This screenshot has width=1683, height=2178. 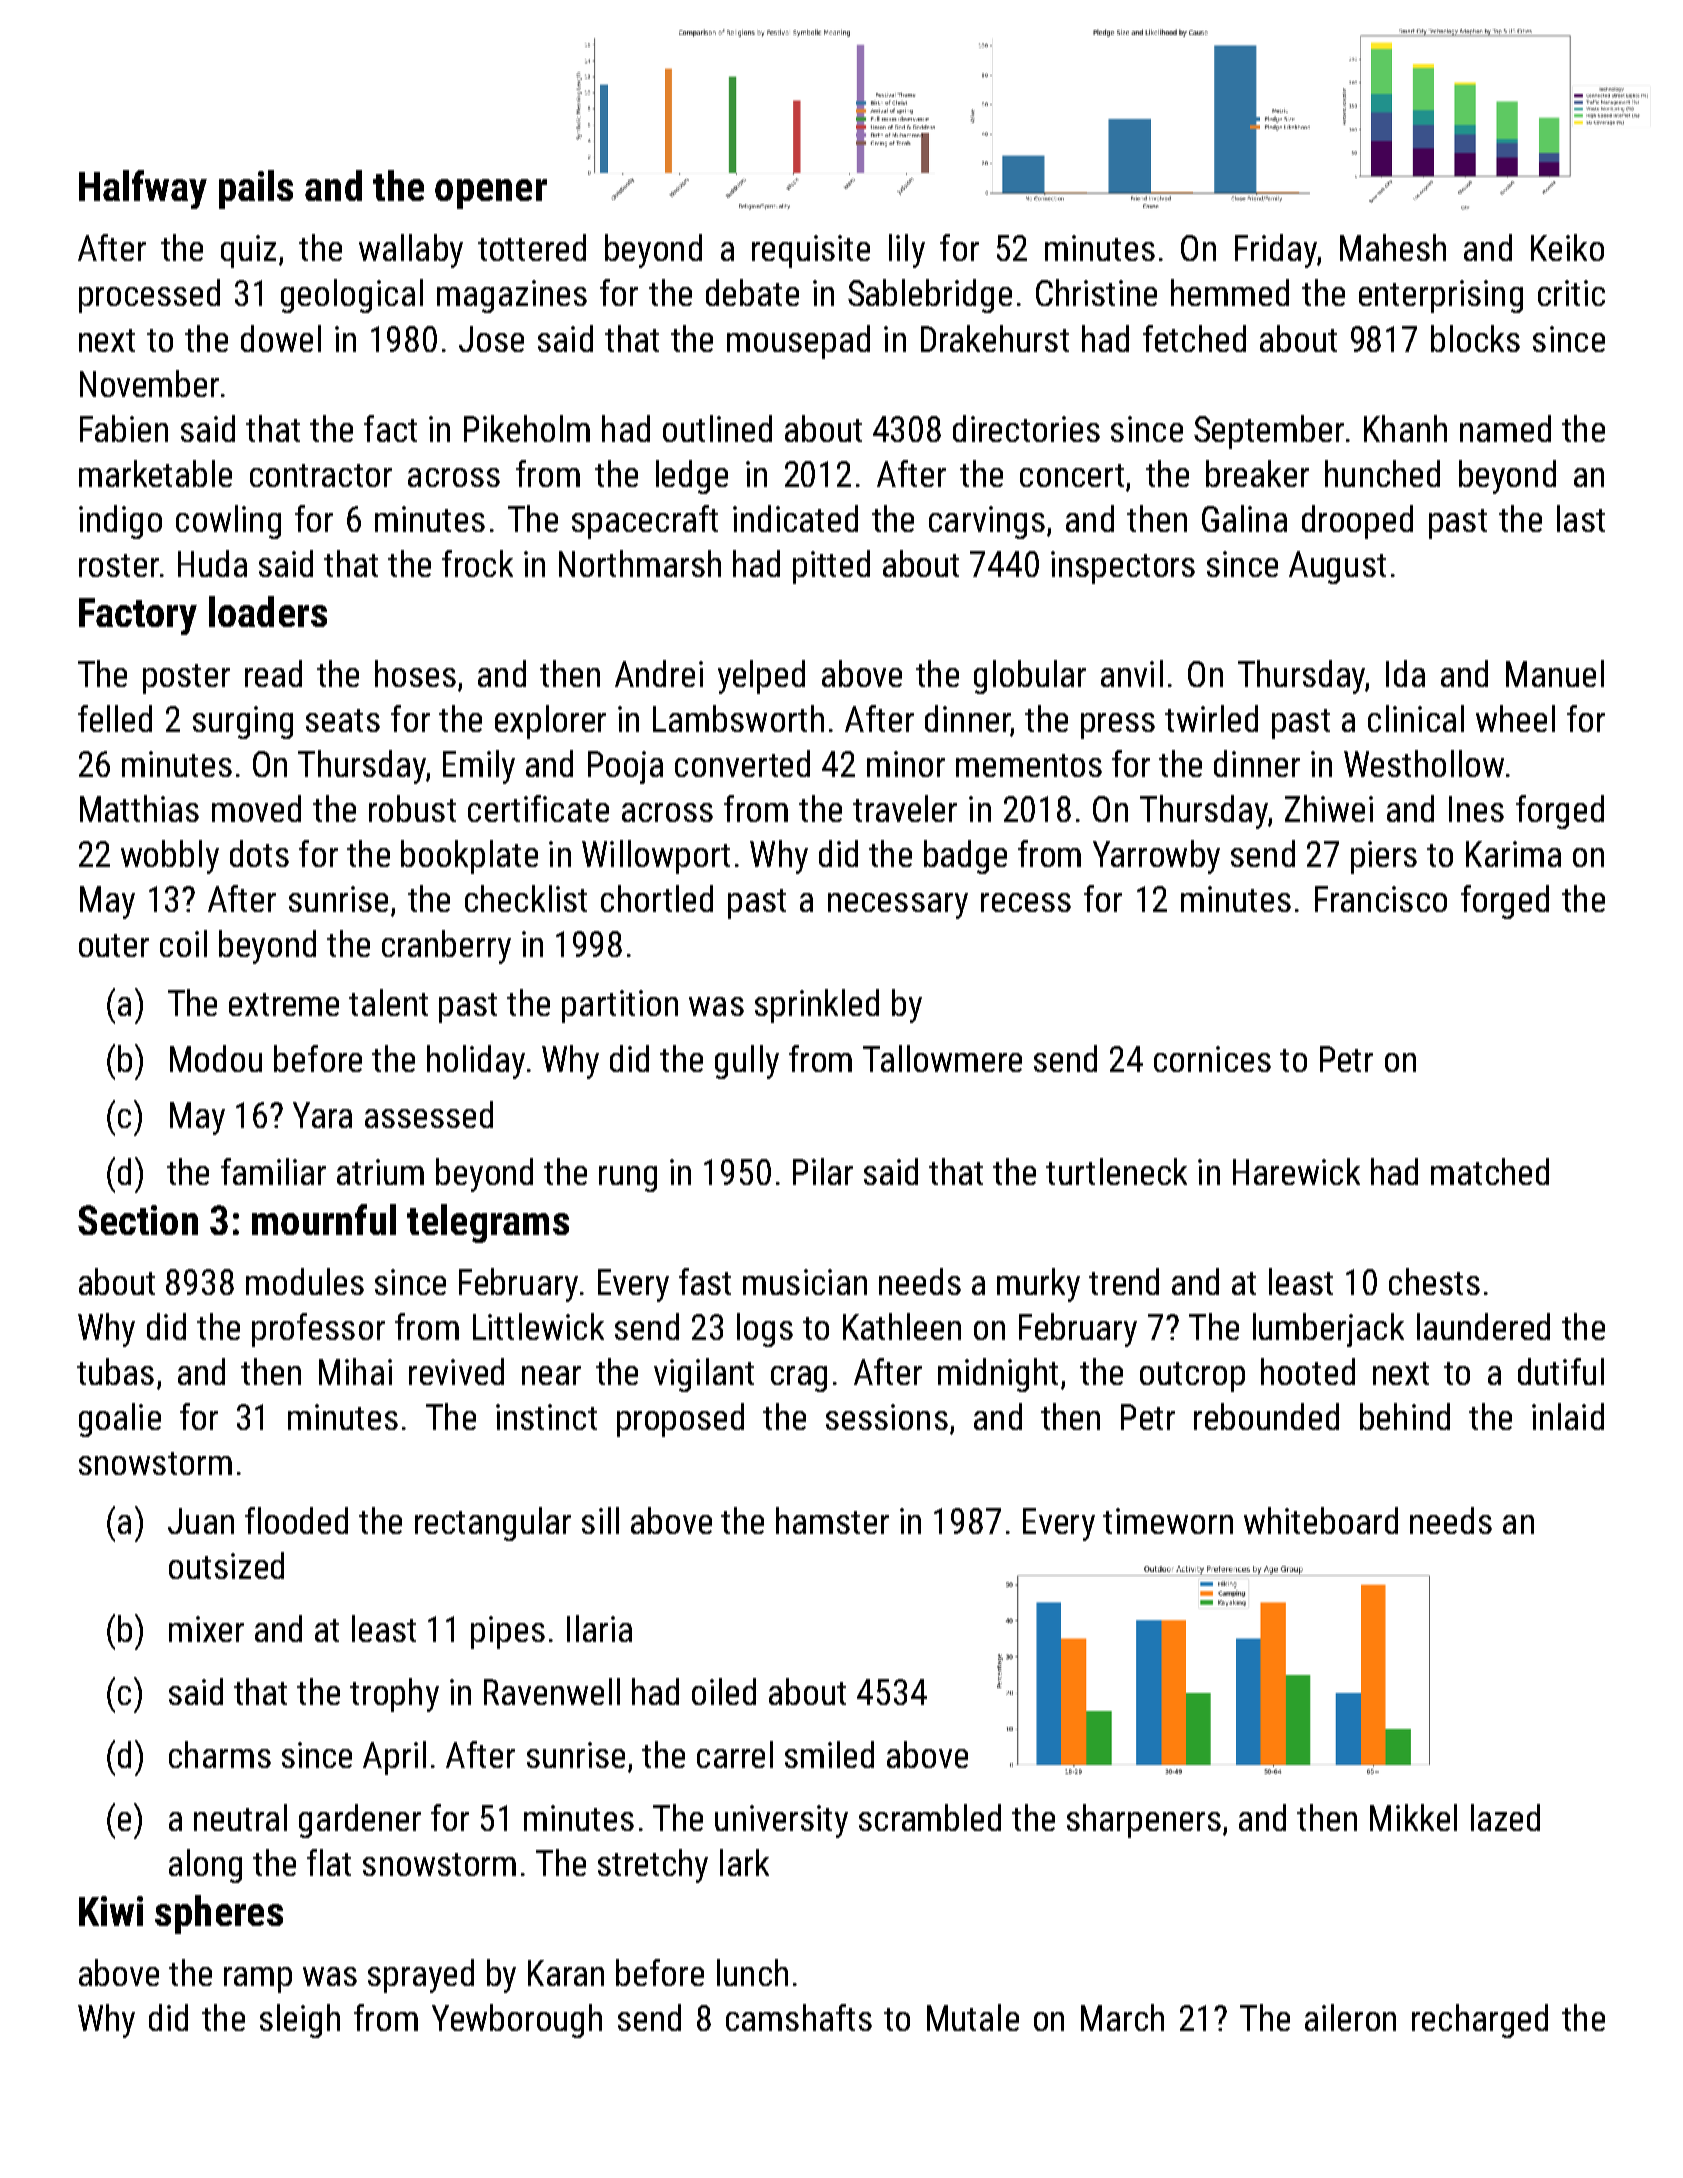 What do you see at coordinates (1350, 2017) in the screenshot?
I see `aileron` at bounding box center [1350, 2017].
